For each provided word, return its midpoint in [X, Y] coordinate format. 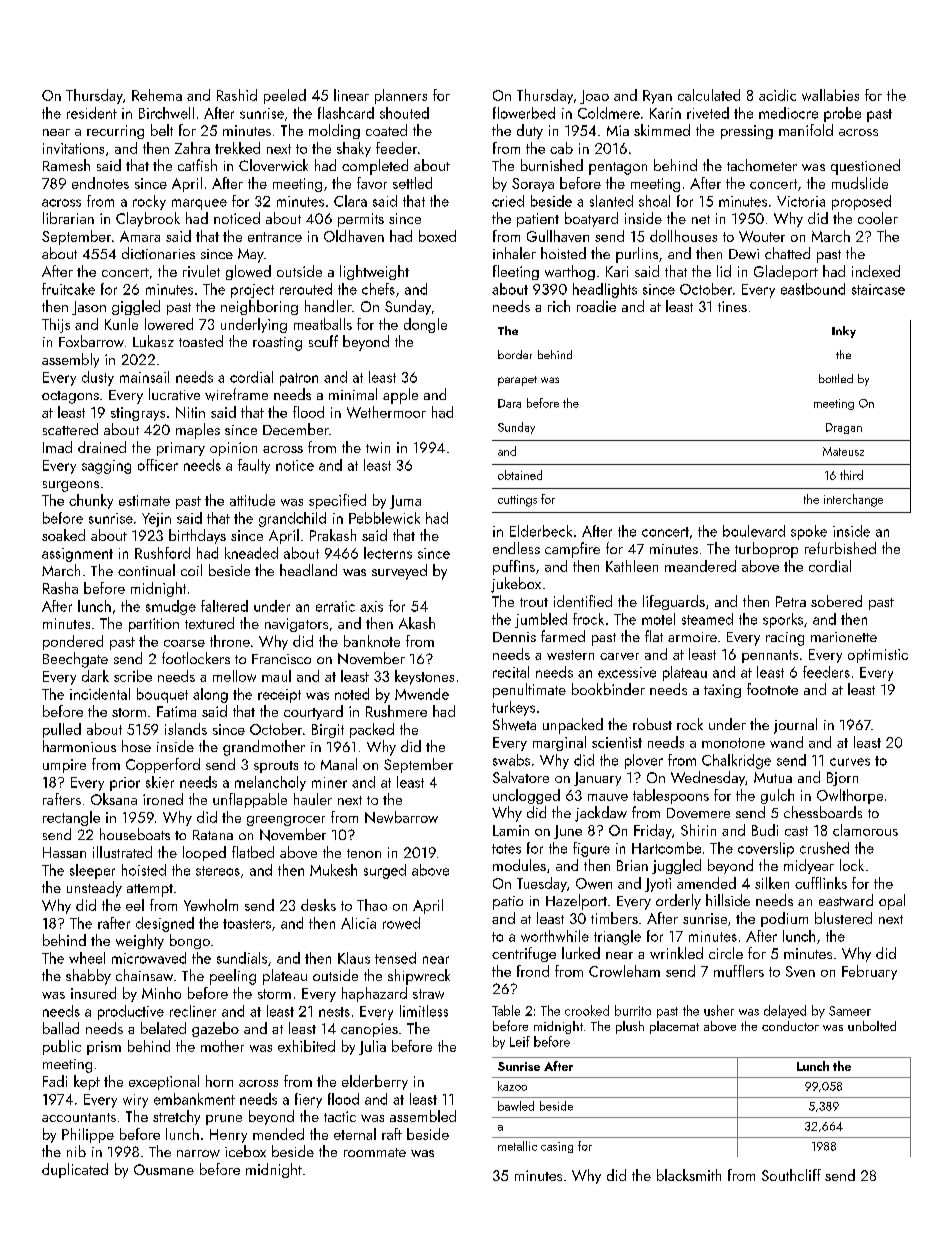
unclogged [526, 796]
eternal [355, 1134]
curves [850, 762]
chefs [378, 289]
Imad [57, 447]
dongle [425, 325]
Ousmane [164, 1169]
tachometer [762, 165]
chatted [787, 253]
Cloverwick [273, 165]
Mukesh [333, 870]
